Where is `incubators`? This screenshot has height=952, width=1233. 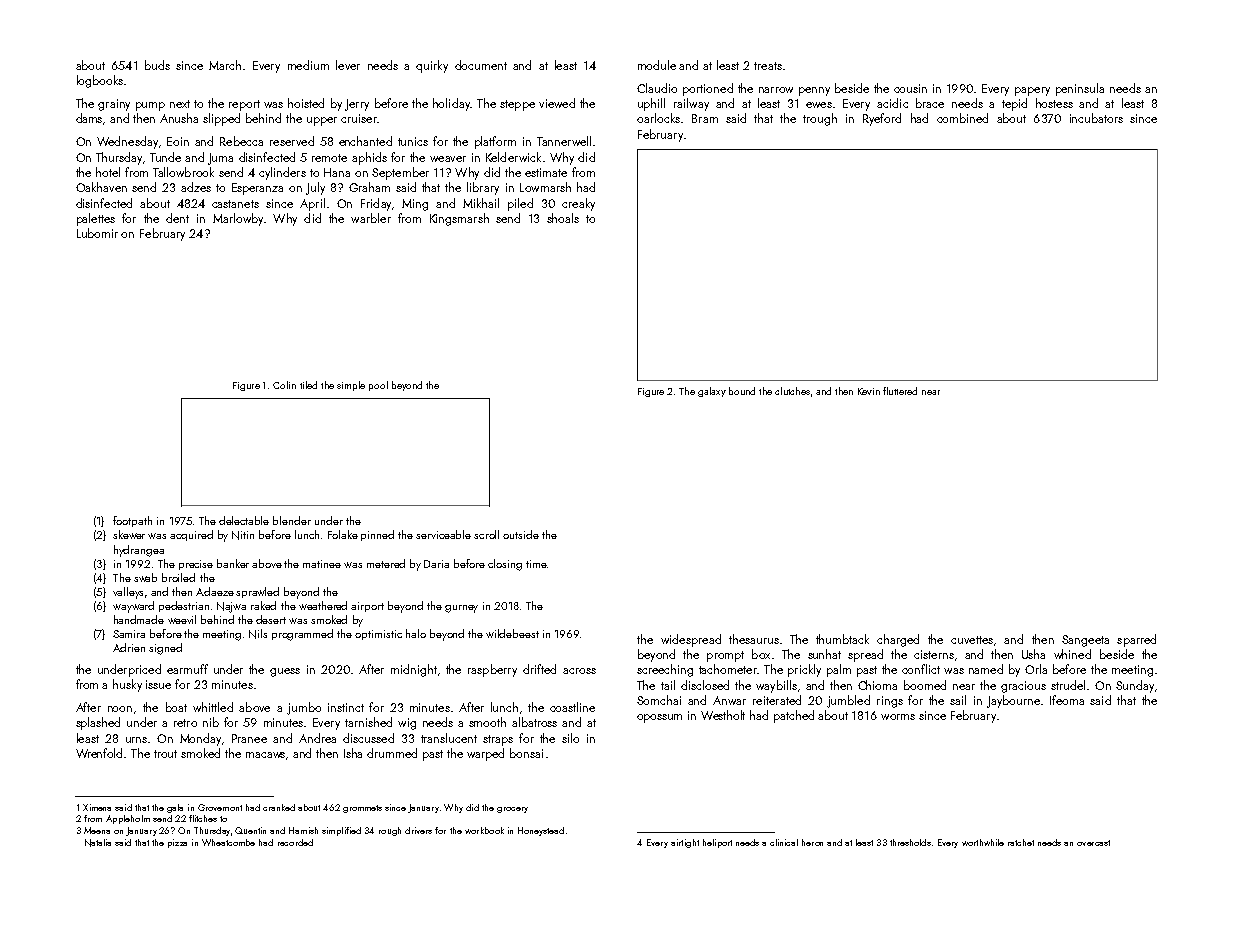
incubators is located at coordinates (1096, 118).
